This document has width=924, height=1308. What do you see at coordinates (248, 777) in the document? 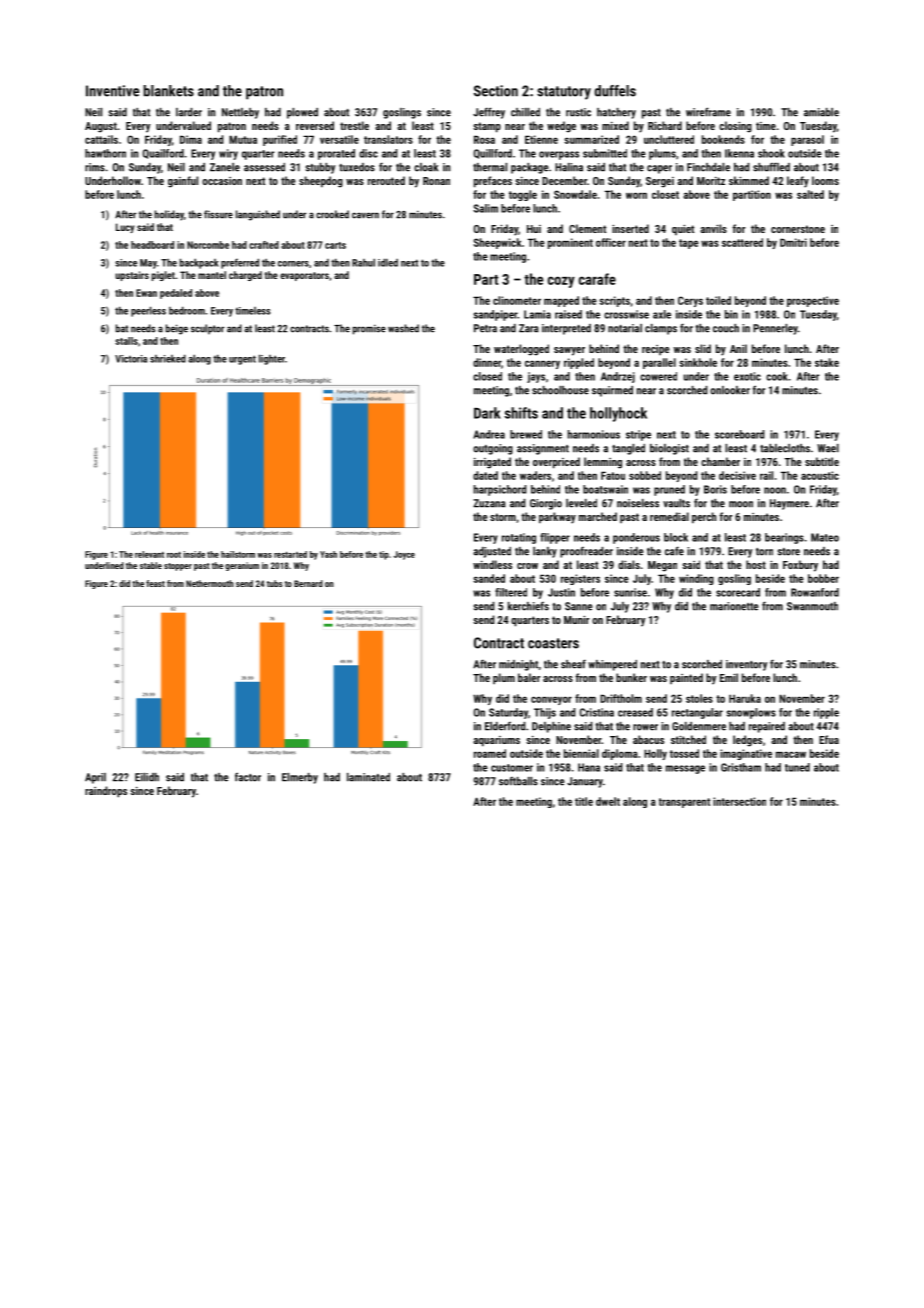
I see `factor` at bounding box center [248, 777].
